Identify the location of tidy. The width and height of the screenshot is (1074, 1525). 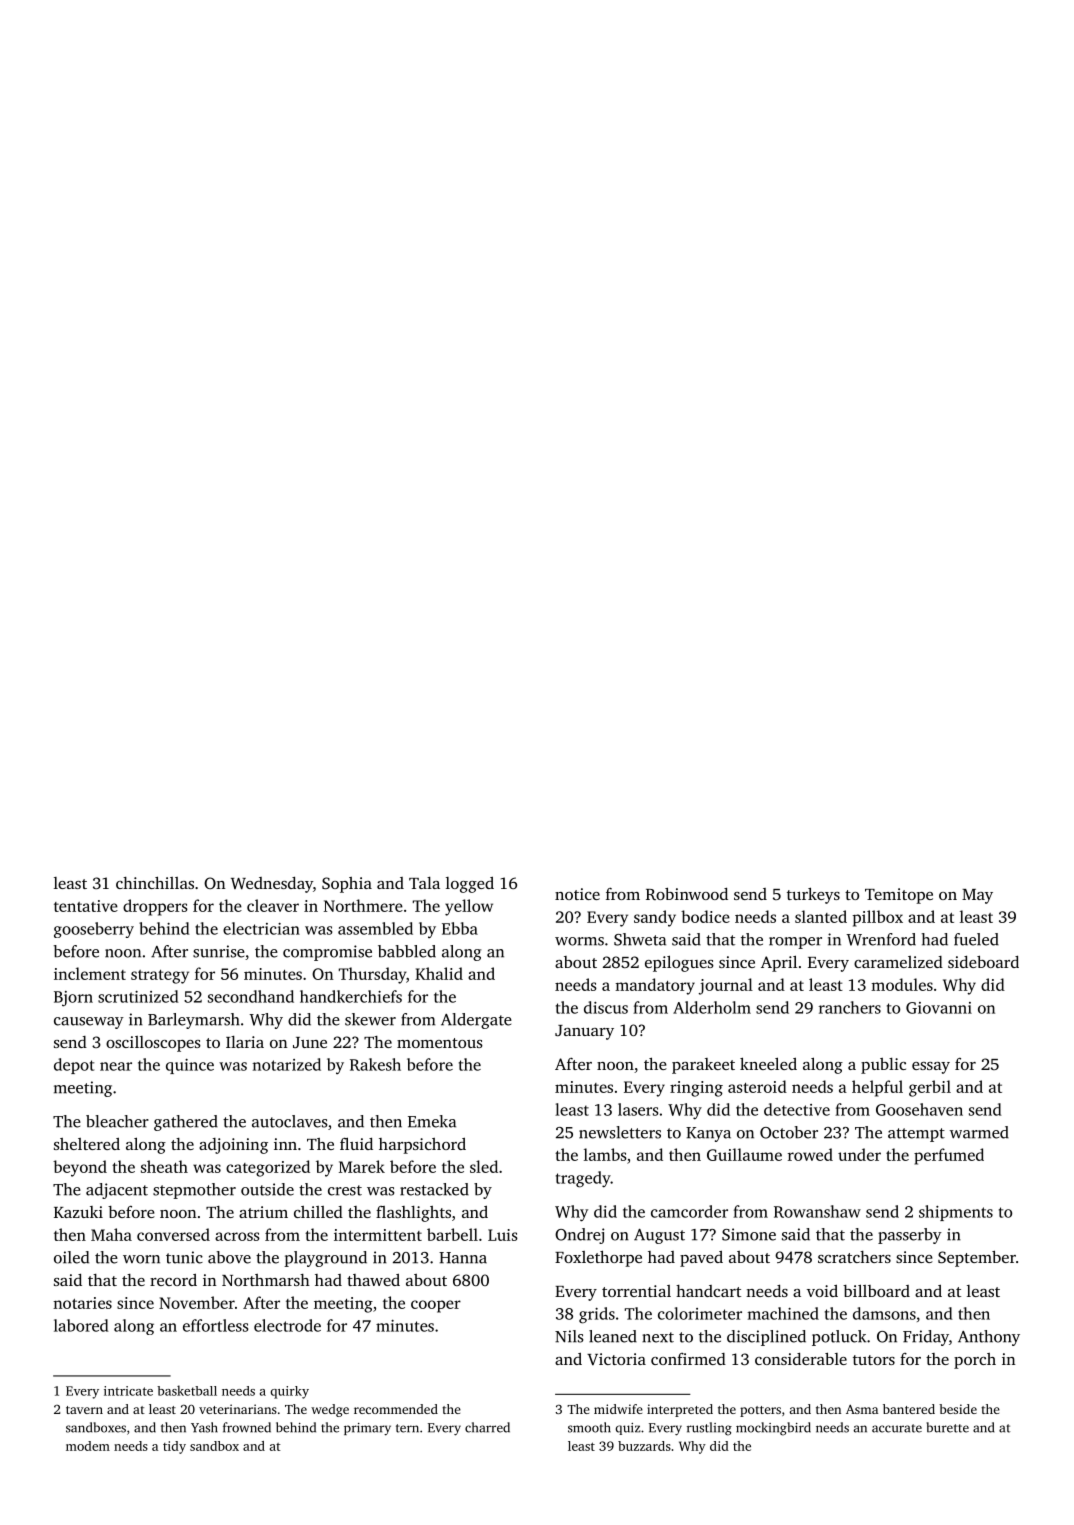
(174, 1447).
